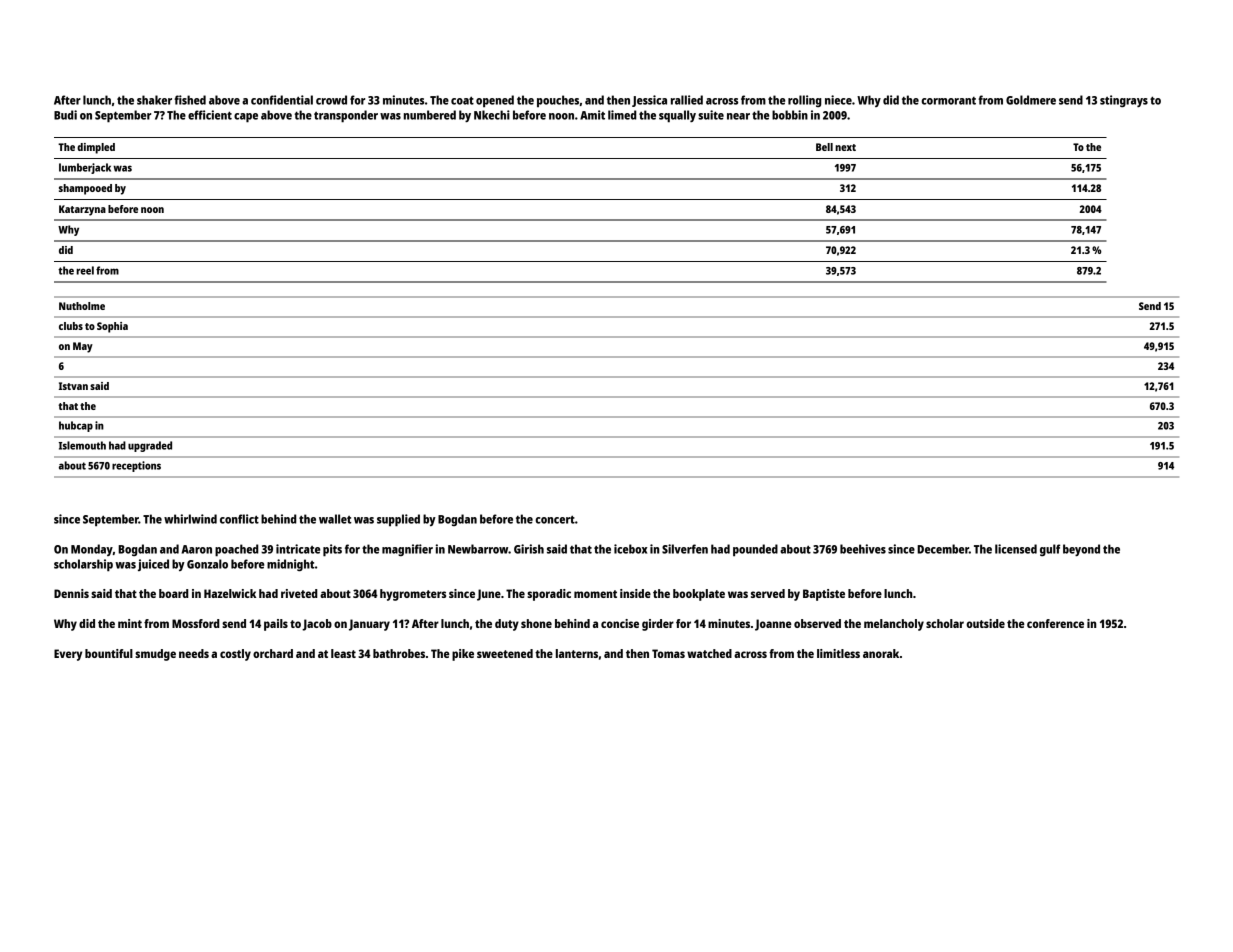 This page has width=1233, height=952. What do you see at coordinates (83, 347) in the page?
I see `May` at bounding box center [83, 347].
